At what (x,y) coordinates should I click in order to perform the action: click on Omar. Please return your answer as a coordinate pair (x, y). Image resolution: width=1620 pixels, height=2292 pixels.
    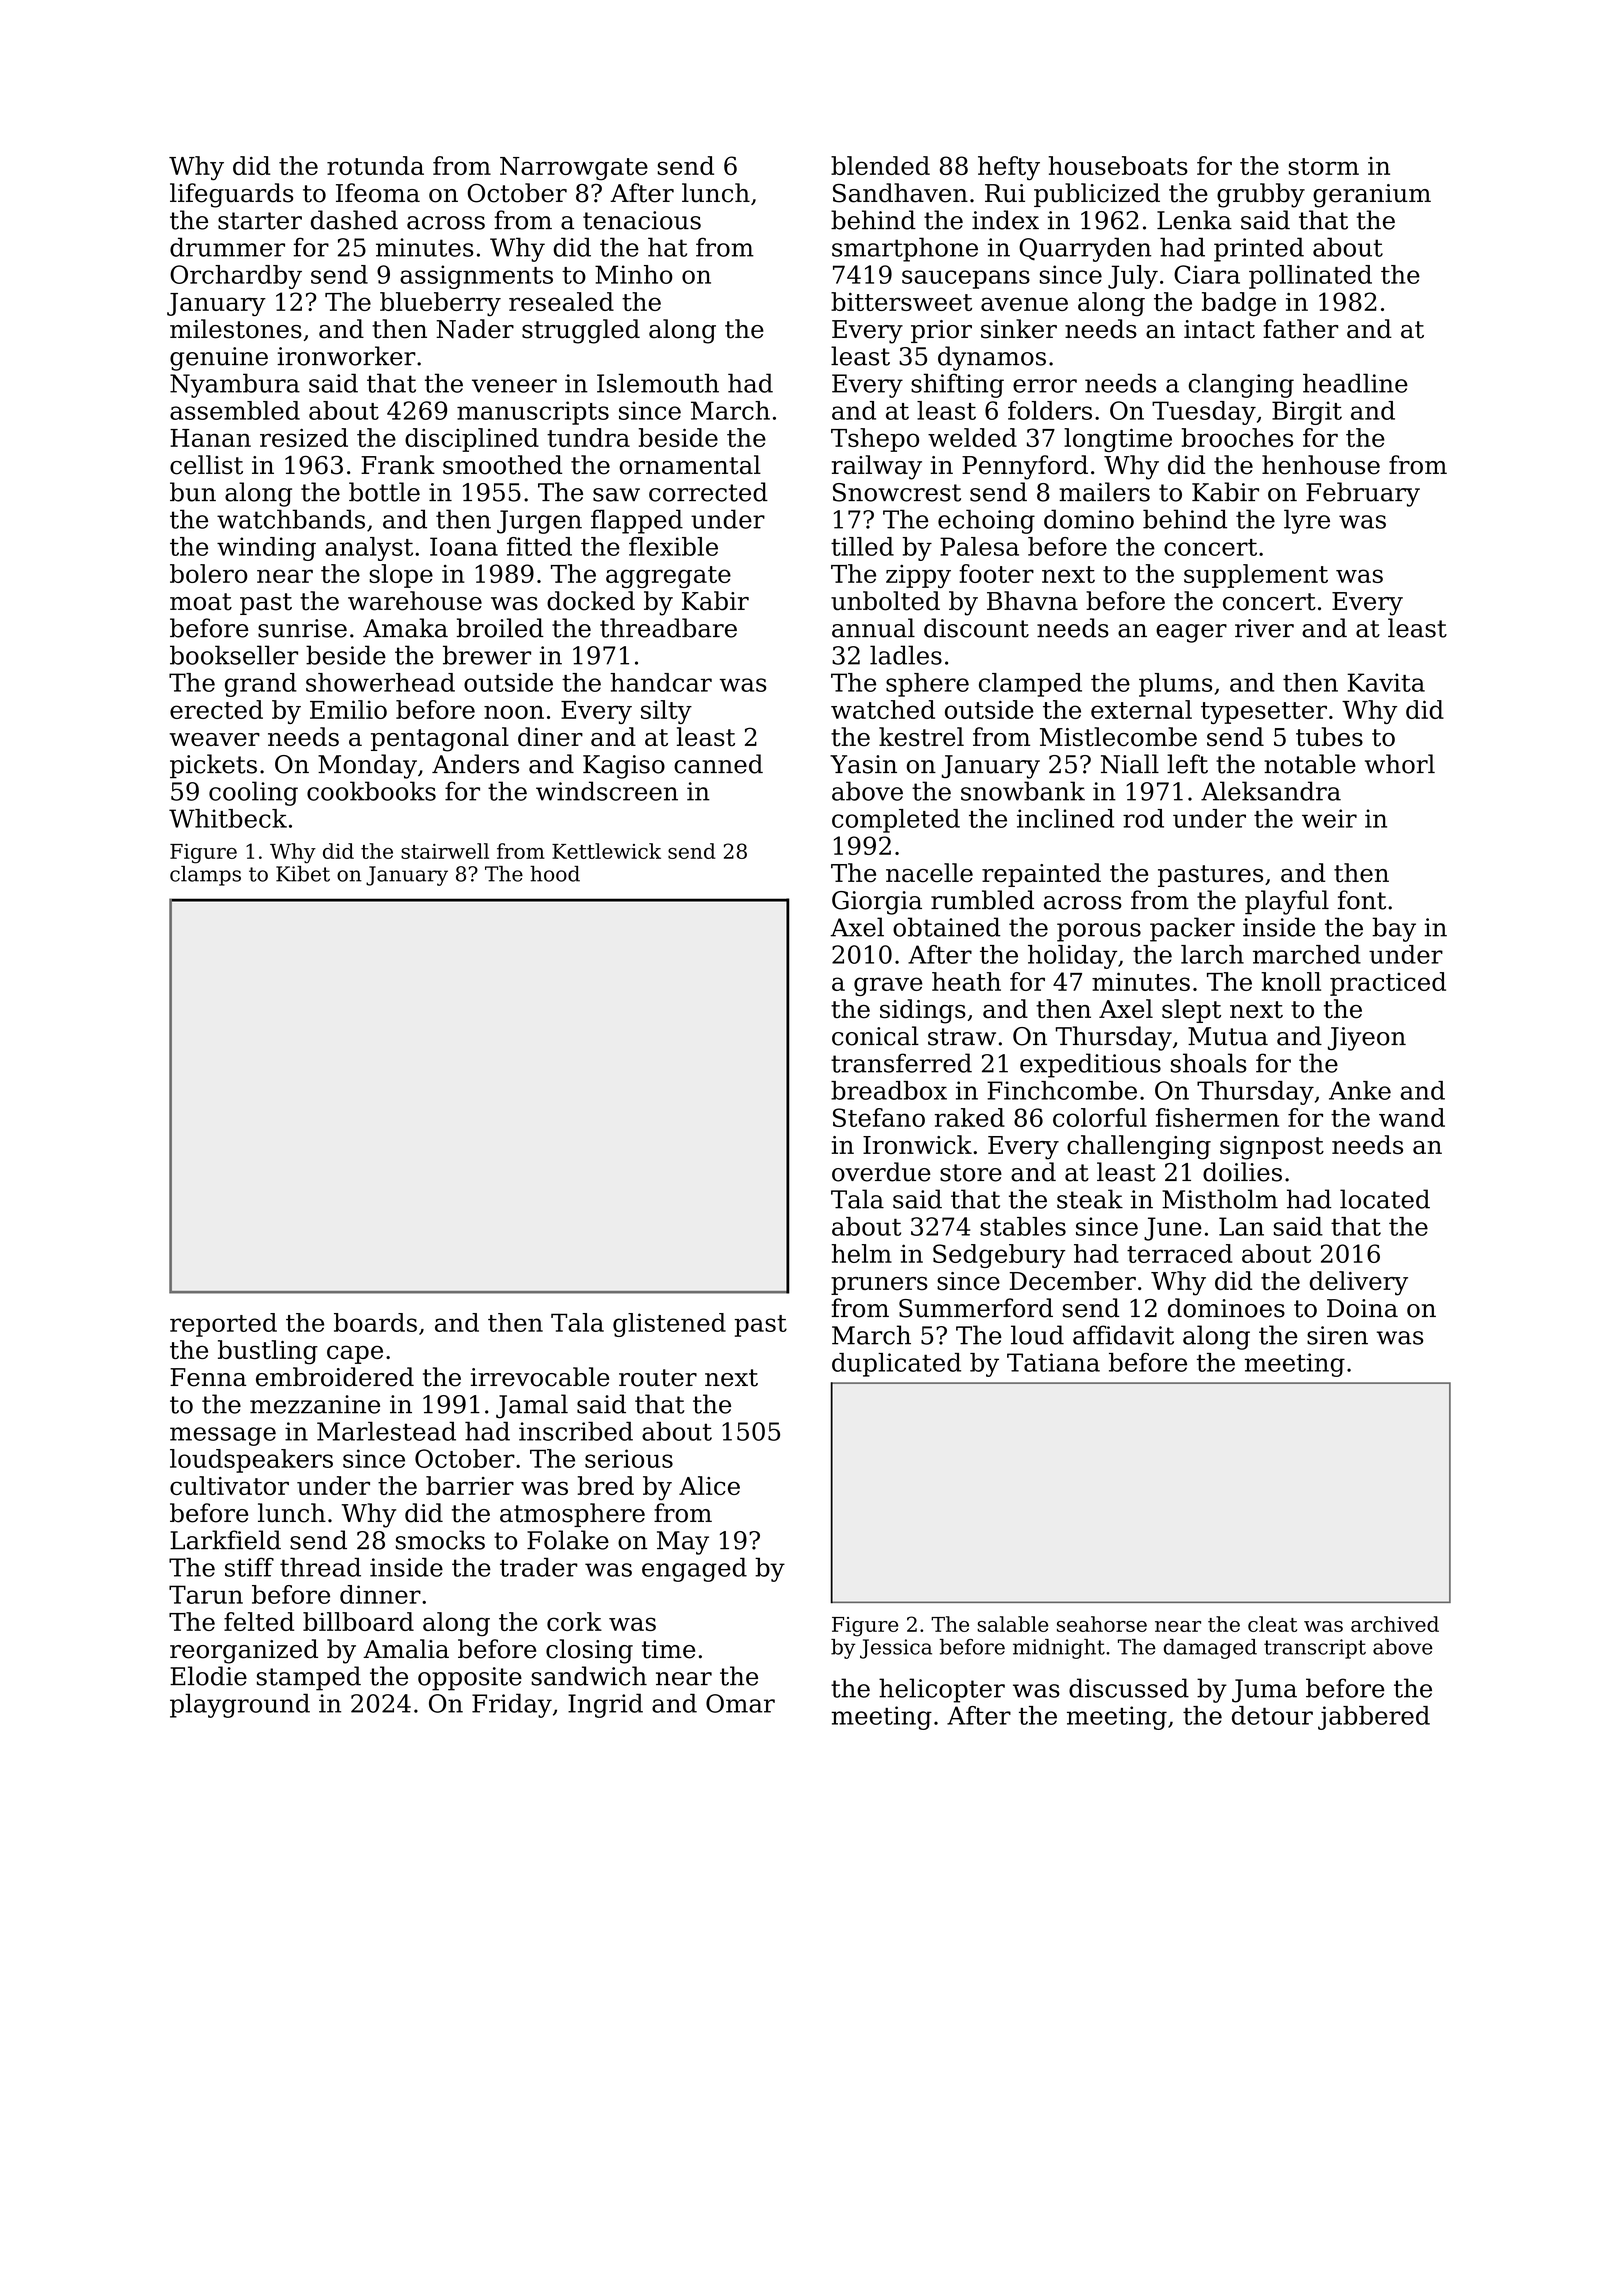
    Looking at the image, I should click on (740, 1703).
